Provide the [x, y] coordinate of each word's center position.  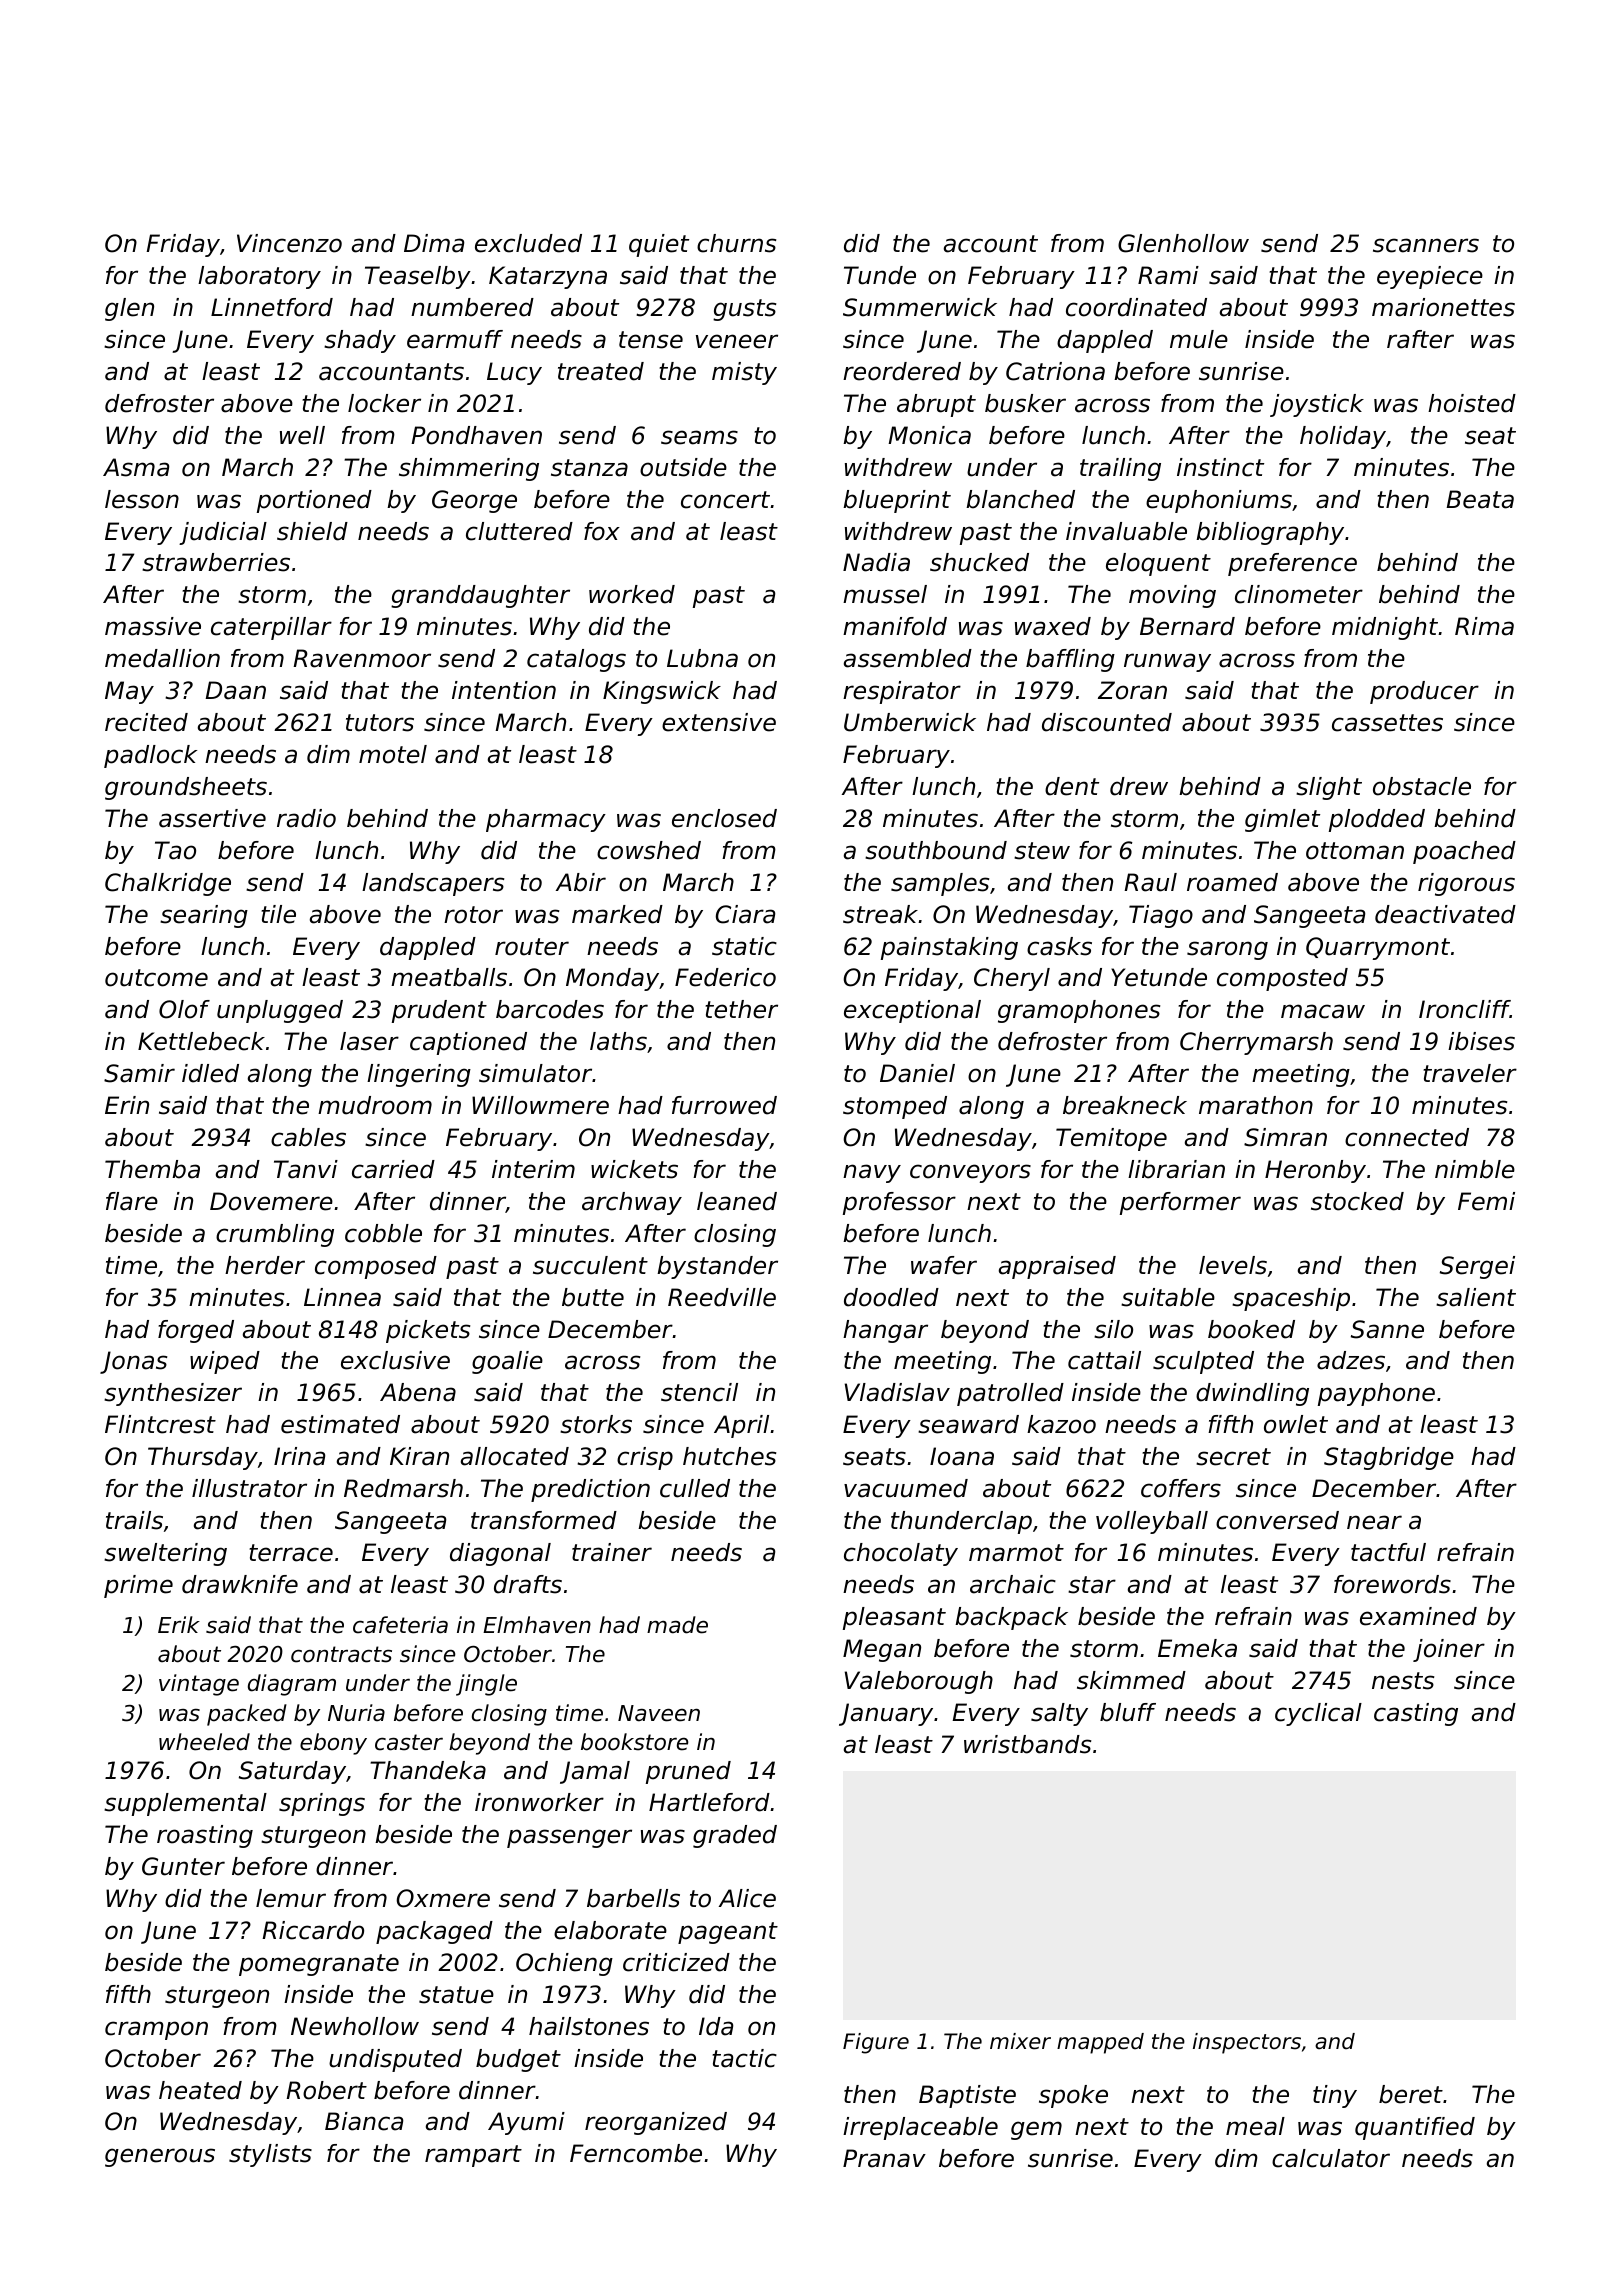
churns [736, 243]
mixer [1020, 2041]
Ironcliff [1464, 1009]
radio [306, 818]
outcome [156, 978]
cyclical [1318, 1714]
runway [1167, 662]
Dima [434, 243]
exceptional [912, 1011]
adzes [1351, 1360]
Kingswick [662, 692]
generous [160, 2157]
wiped [225, 1362]
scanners [1426, 245]
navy [872, 1173]
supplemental [185, 1804]
